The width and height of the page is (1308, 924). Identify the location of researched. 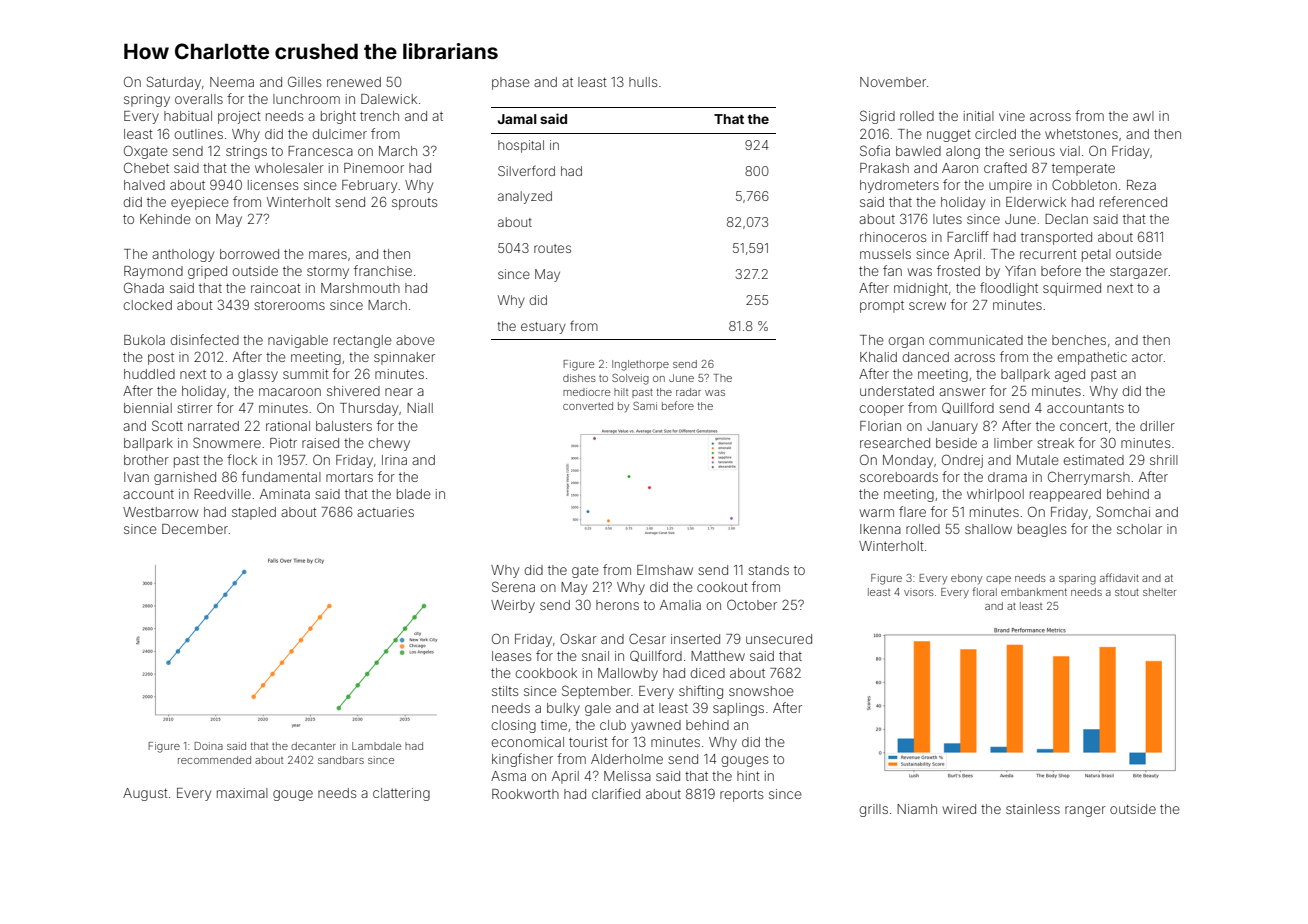
(895, 443).
